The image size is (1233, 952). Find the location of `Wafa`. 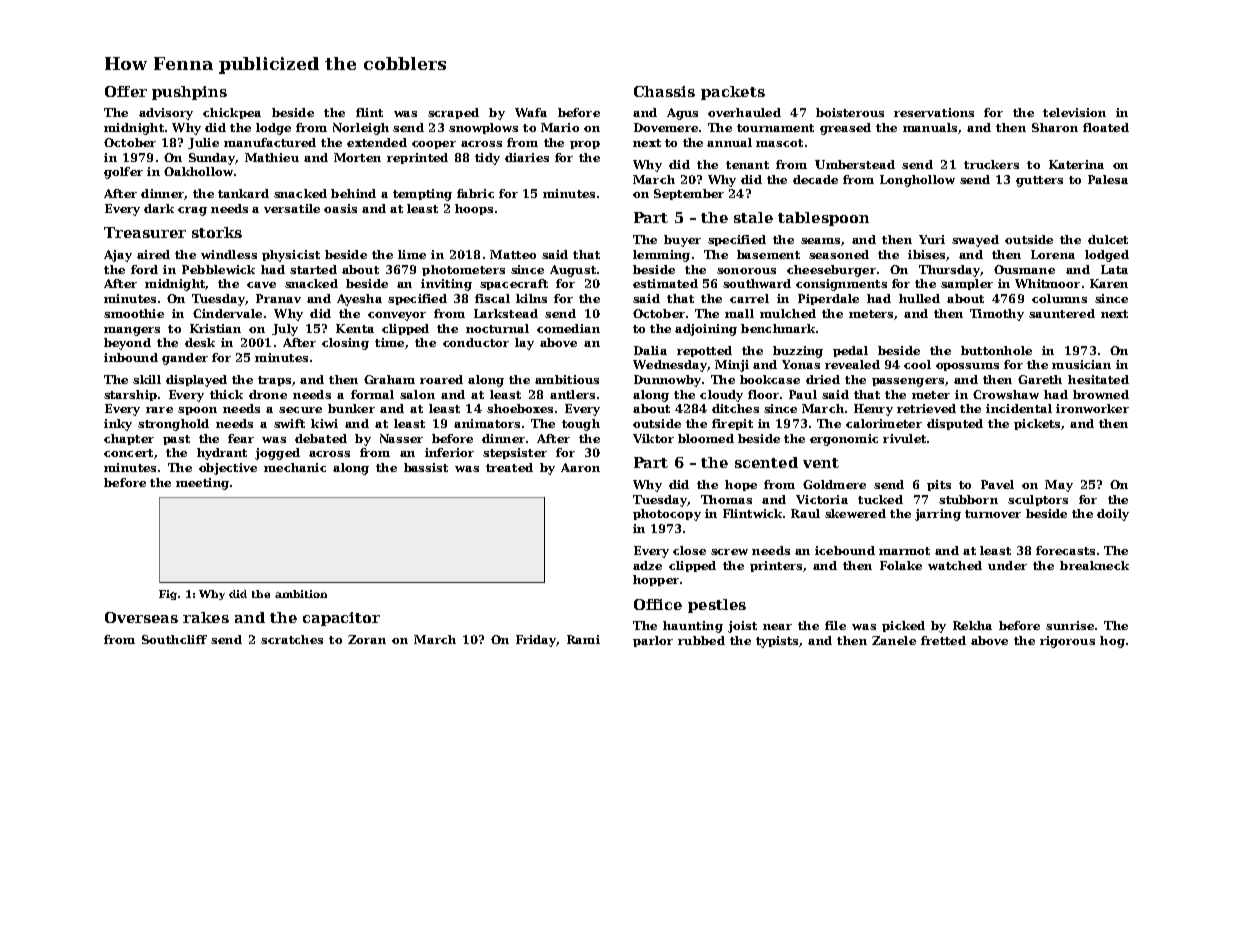

Wafa is located at coordinates (531, 112).
